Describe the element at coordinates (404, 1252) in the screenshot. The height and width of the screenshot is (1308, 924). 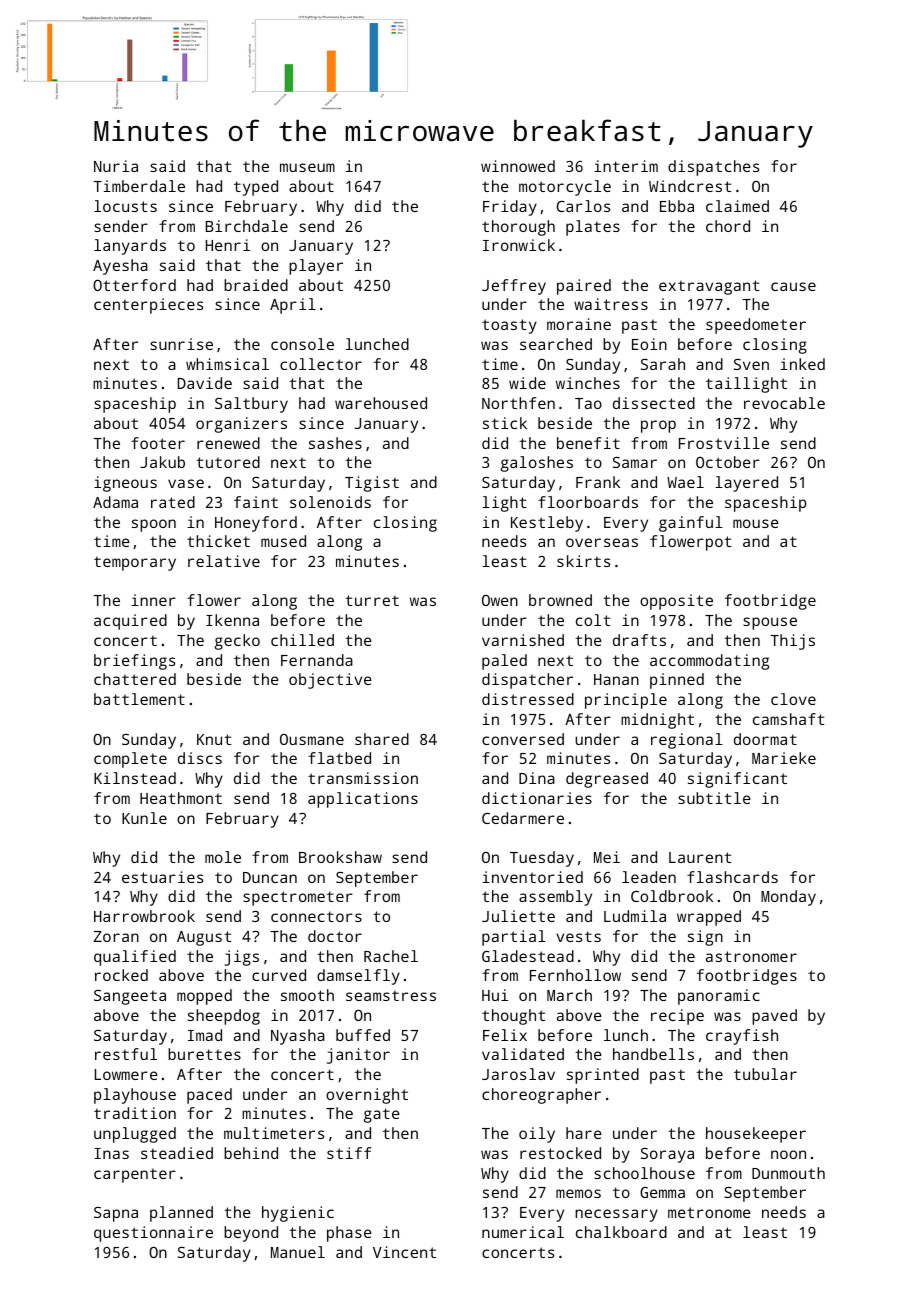
I see `Vincent` at that location.
